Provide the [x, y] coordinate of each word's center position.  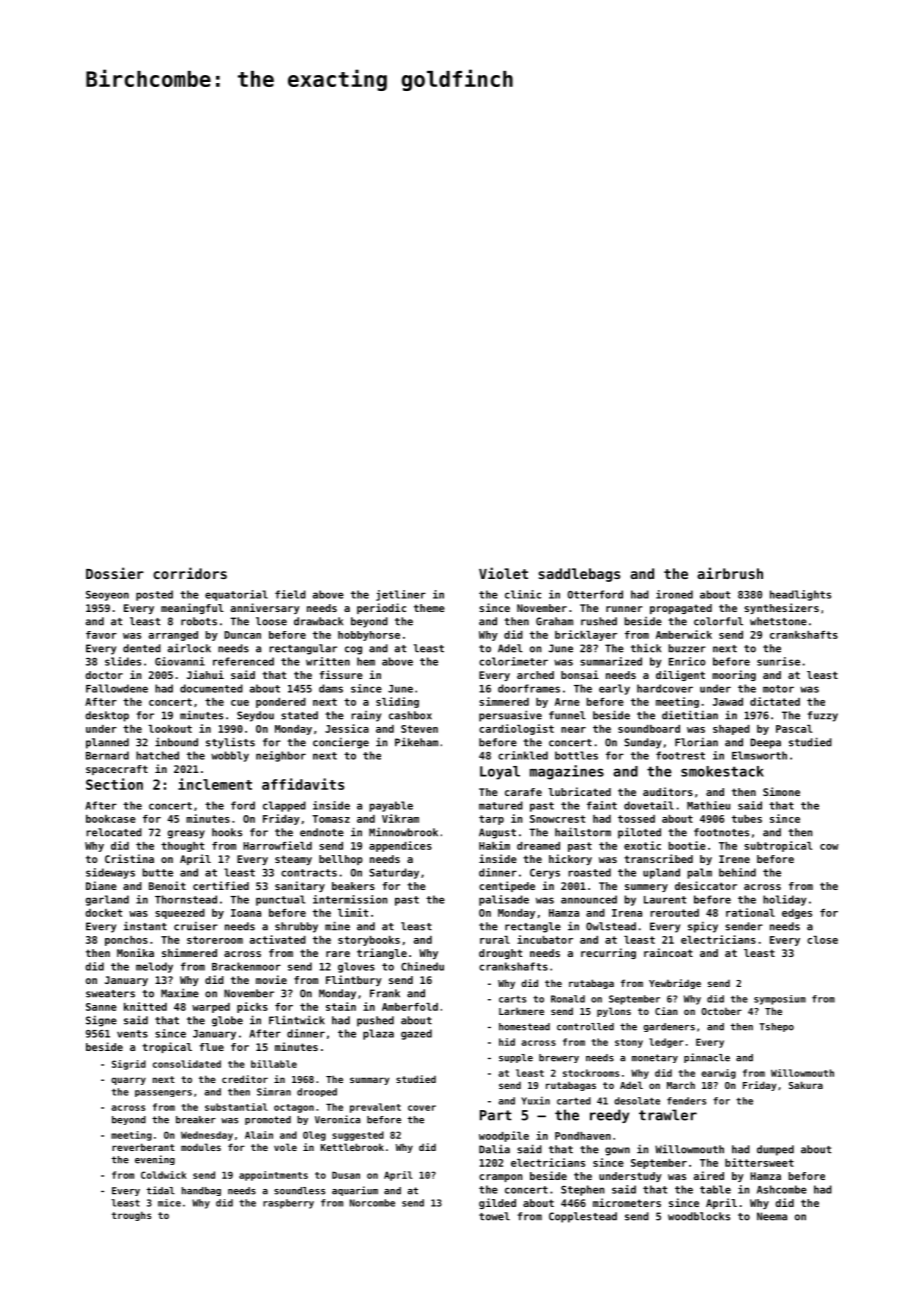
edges [797, 914]
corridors [190, 573]
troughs [131, 1216]
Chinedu [422, 966]
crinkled [523, 755]
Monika [135, 952]
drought [501, 954]
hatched [157, 755]
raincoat [668, 952]
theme [429, 608]
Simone [781, 791]
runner [624, 609]
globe [227, 1021]
